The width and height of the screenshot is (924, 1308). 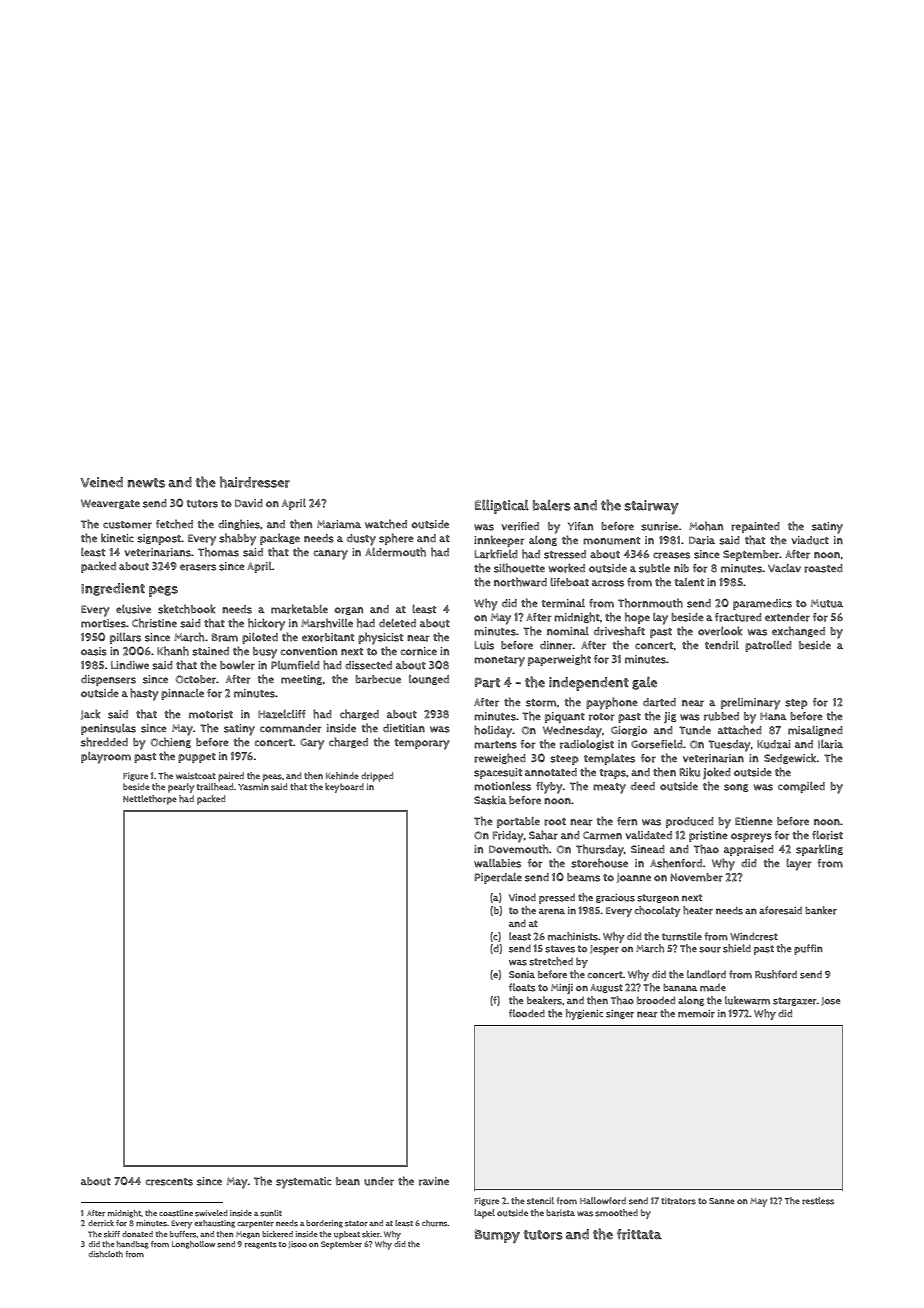 I want to click on Nettlethorpe, so click(x=150, y=800).
